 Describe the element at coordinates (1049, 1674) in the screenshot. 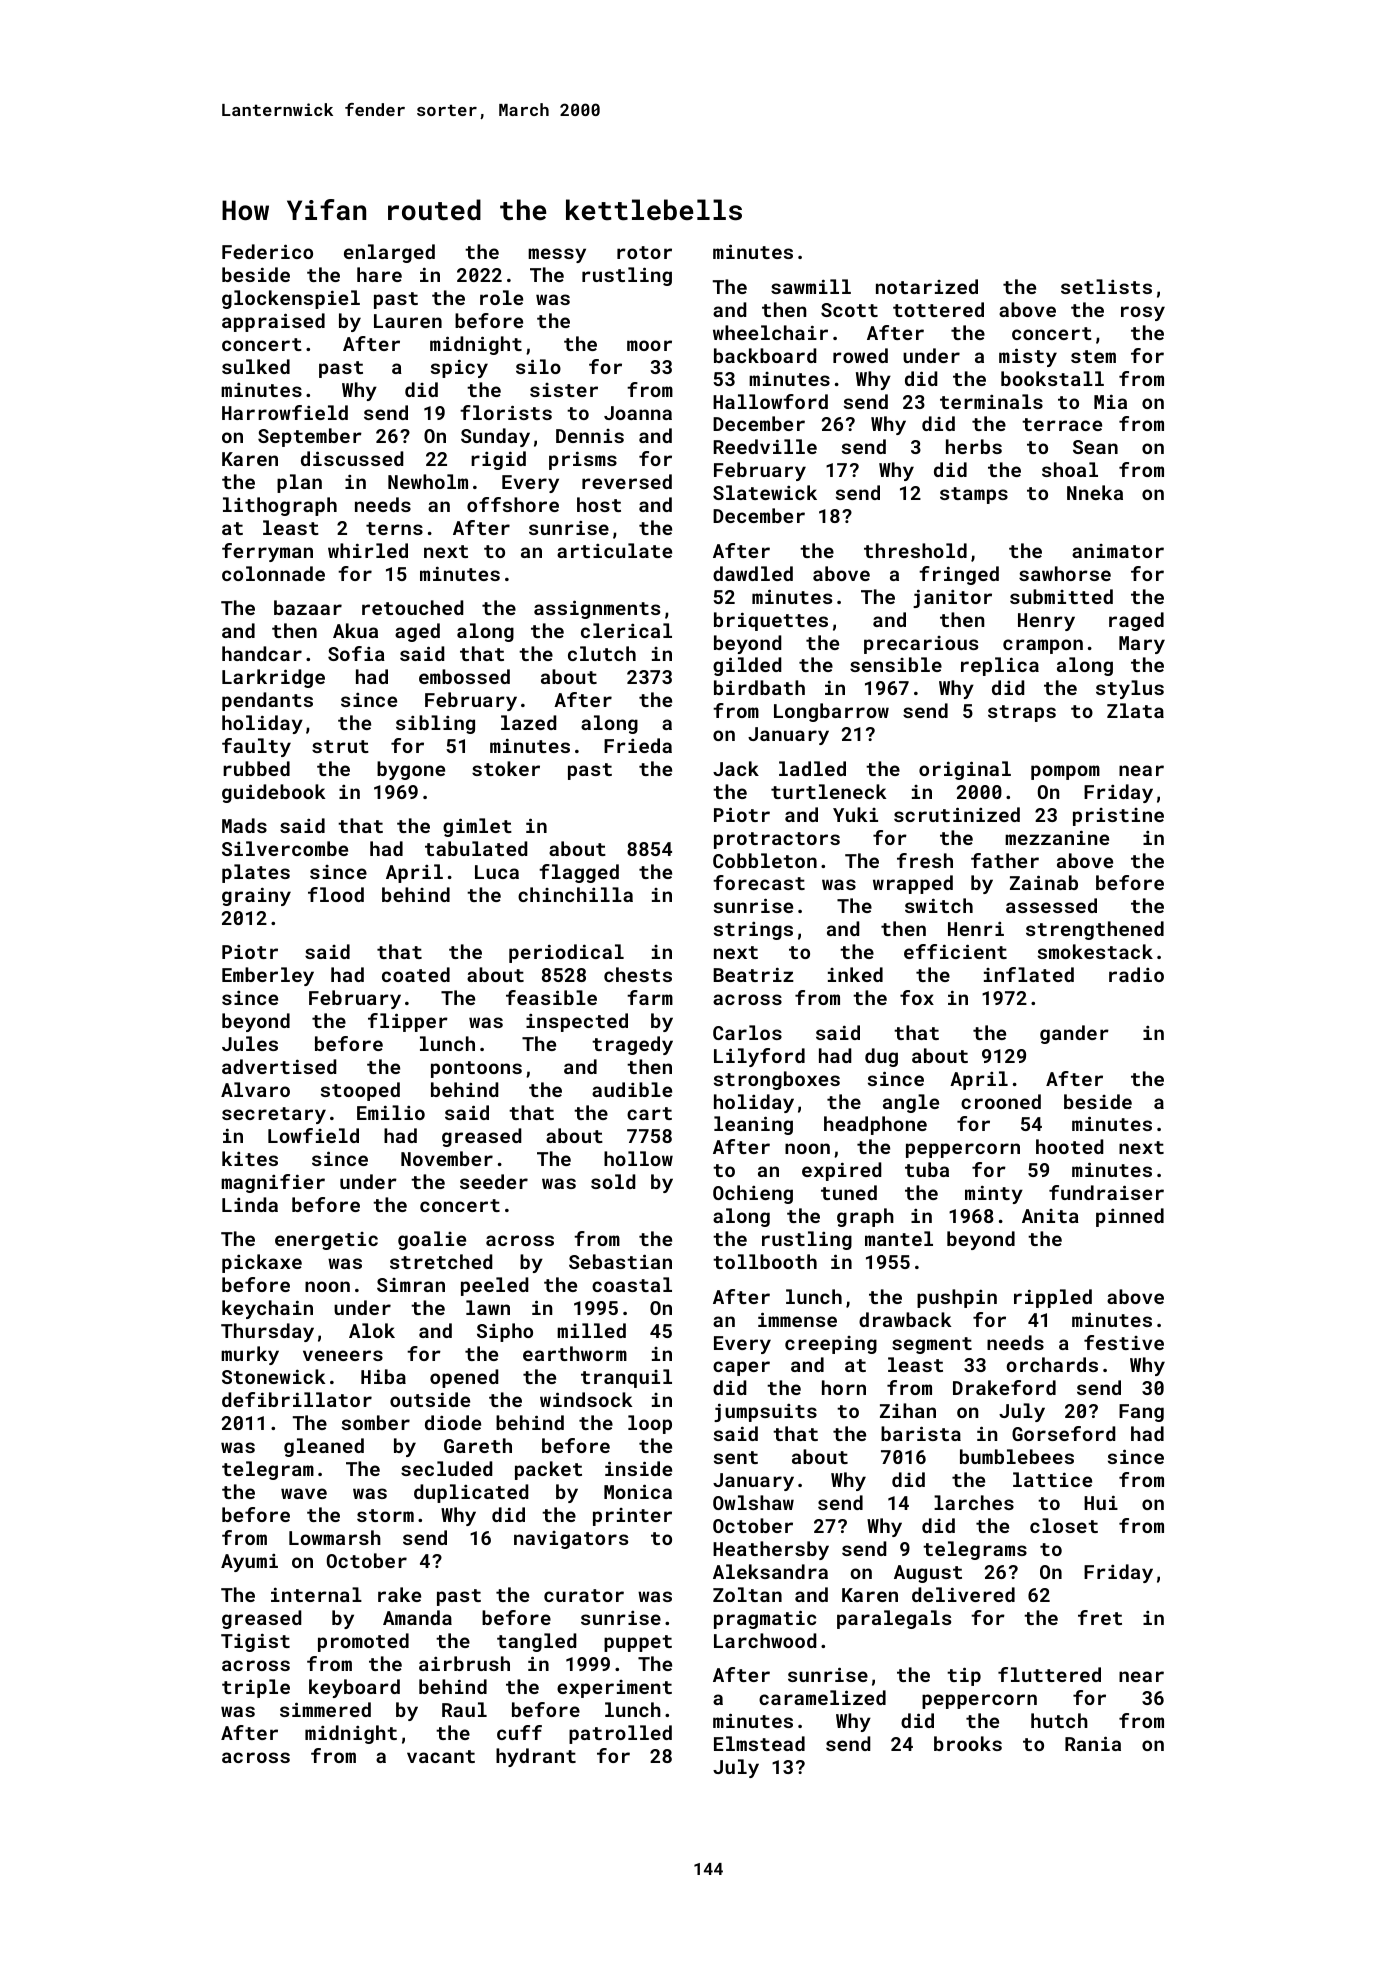

I see `fluttered` at that location.
